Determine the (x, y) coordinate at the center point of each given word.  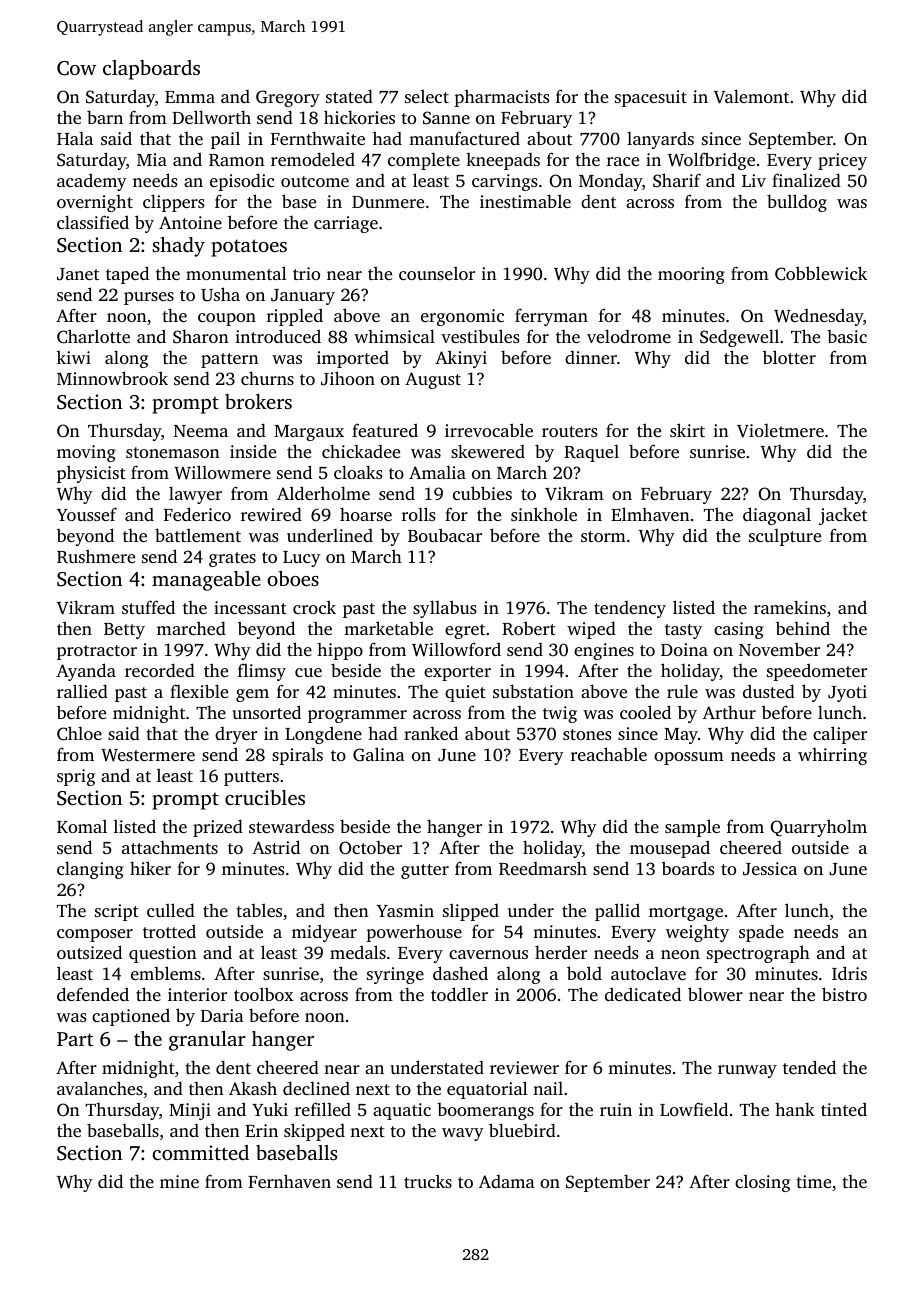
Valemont (751, 96)
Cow (76, 68)
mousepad (670, 849)
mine (179, 1181)
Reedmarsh (543, 868)
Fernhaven (289, 1181)
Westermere (148, 755)
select (427, 96)
